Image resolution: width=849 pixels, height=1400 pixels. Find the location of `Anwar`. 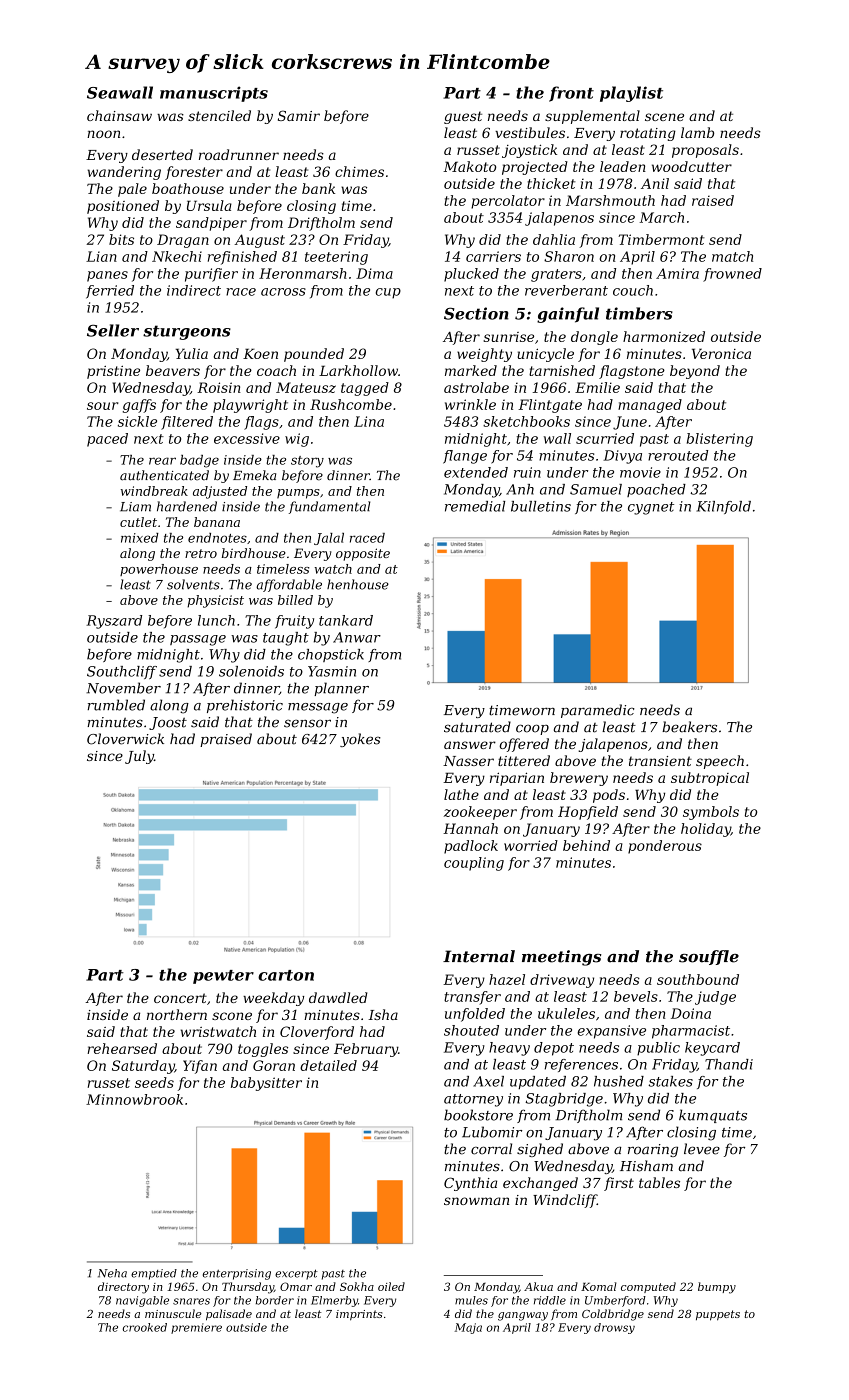

Anwar is located at coordinates (357, 637).
